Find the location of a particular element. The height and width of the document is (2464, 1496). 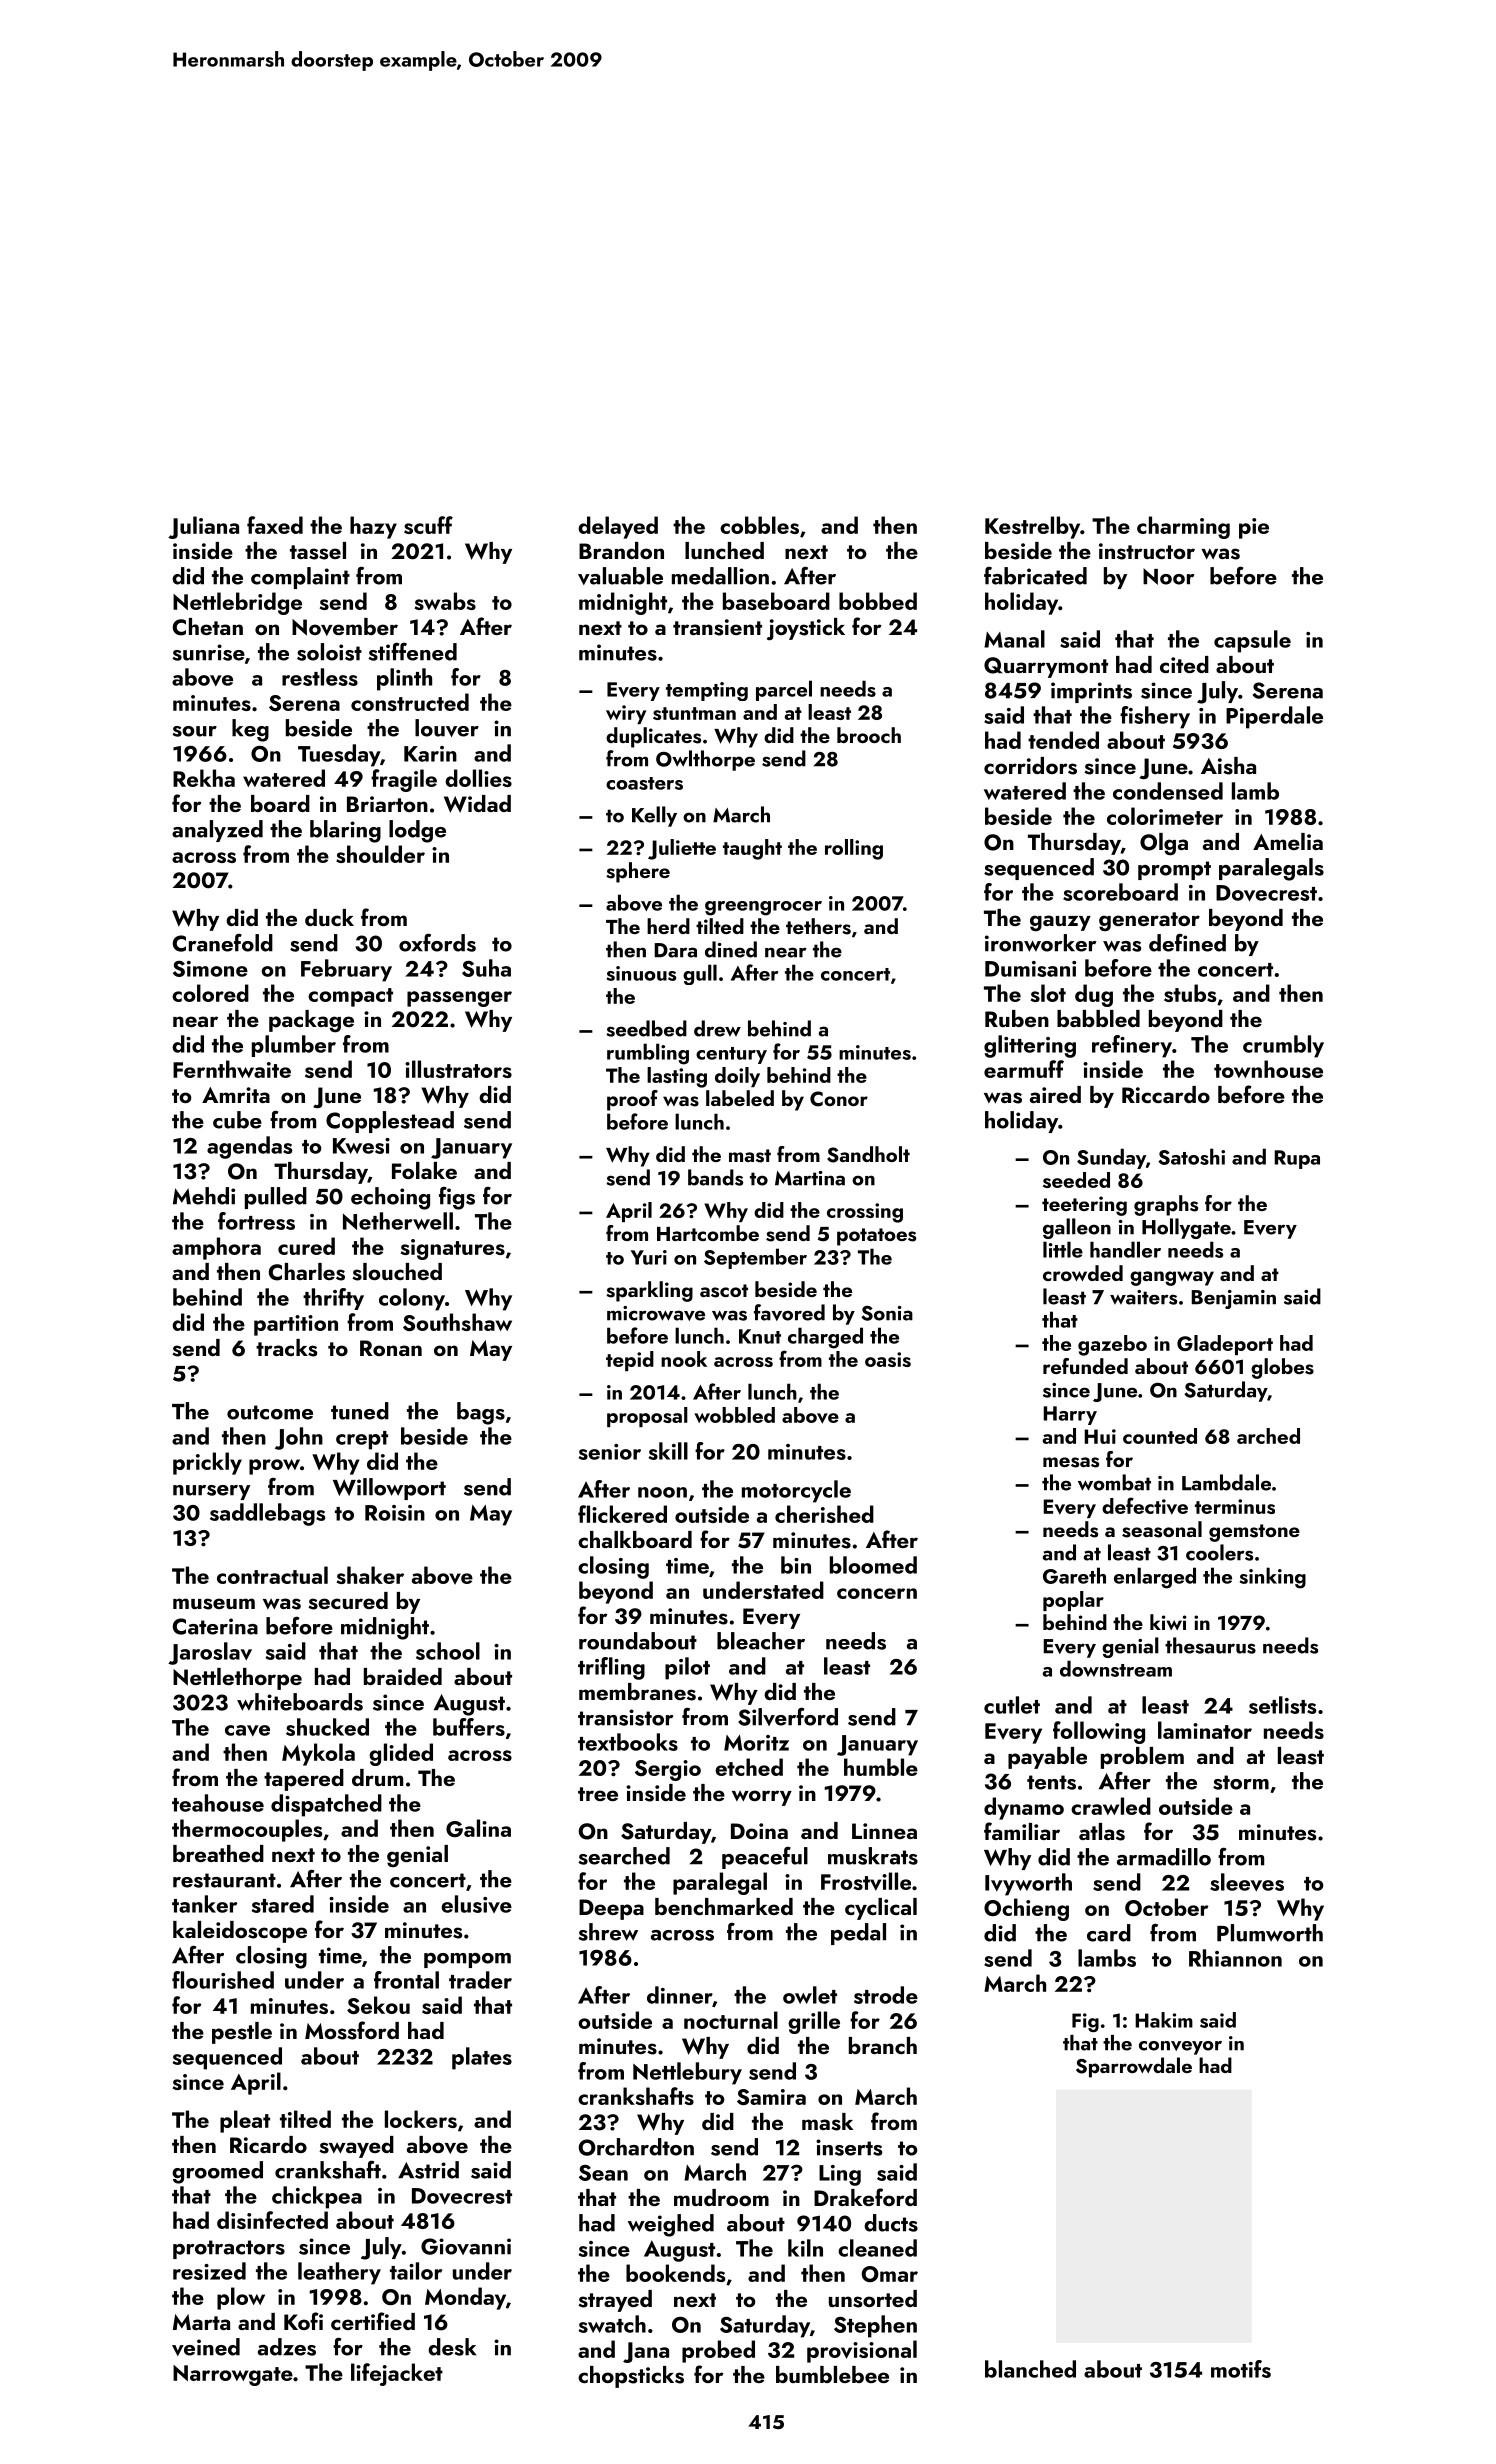

veined is located at coordinates (206, 2347).
